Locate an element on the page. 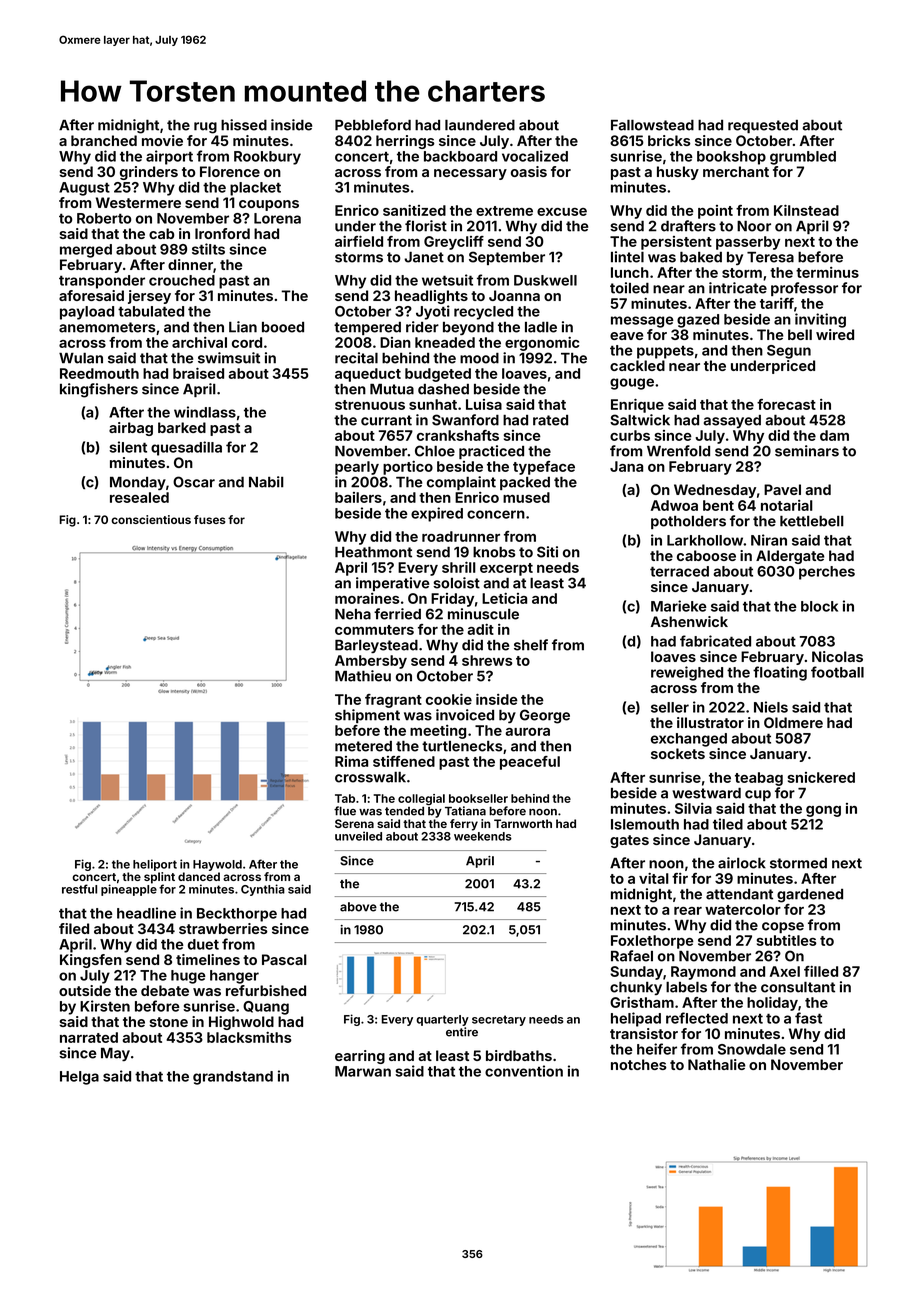 The image size is (924, 1308). sockets is located at coordinates (678, 753).
